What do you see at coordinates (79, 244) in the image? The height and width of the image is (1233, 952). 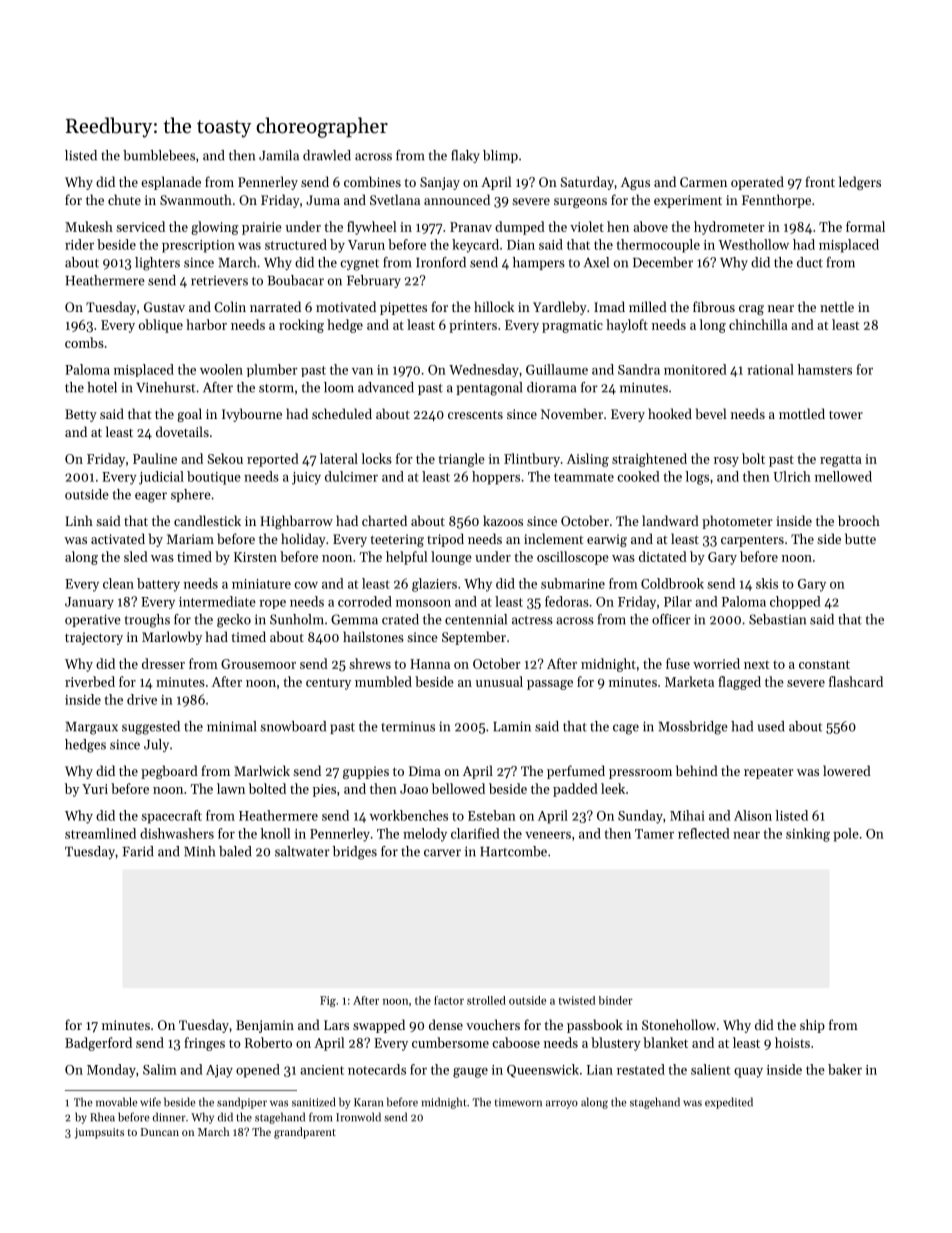 I see `rider` at bounding box center [79, 244].
